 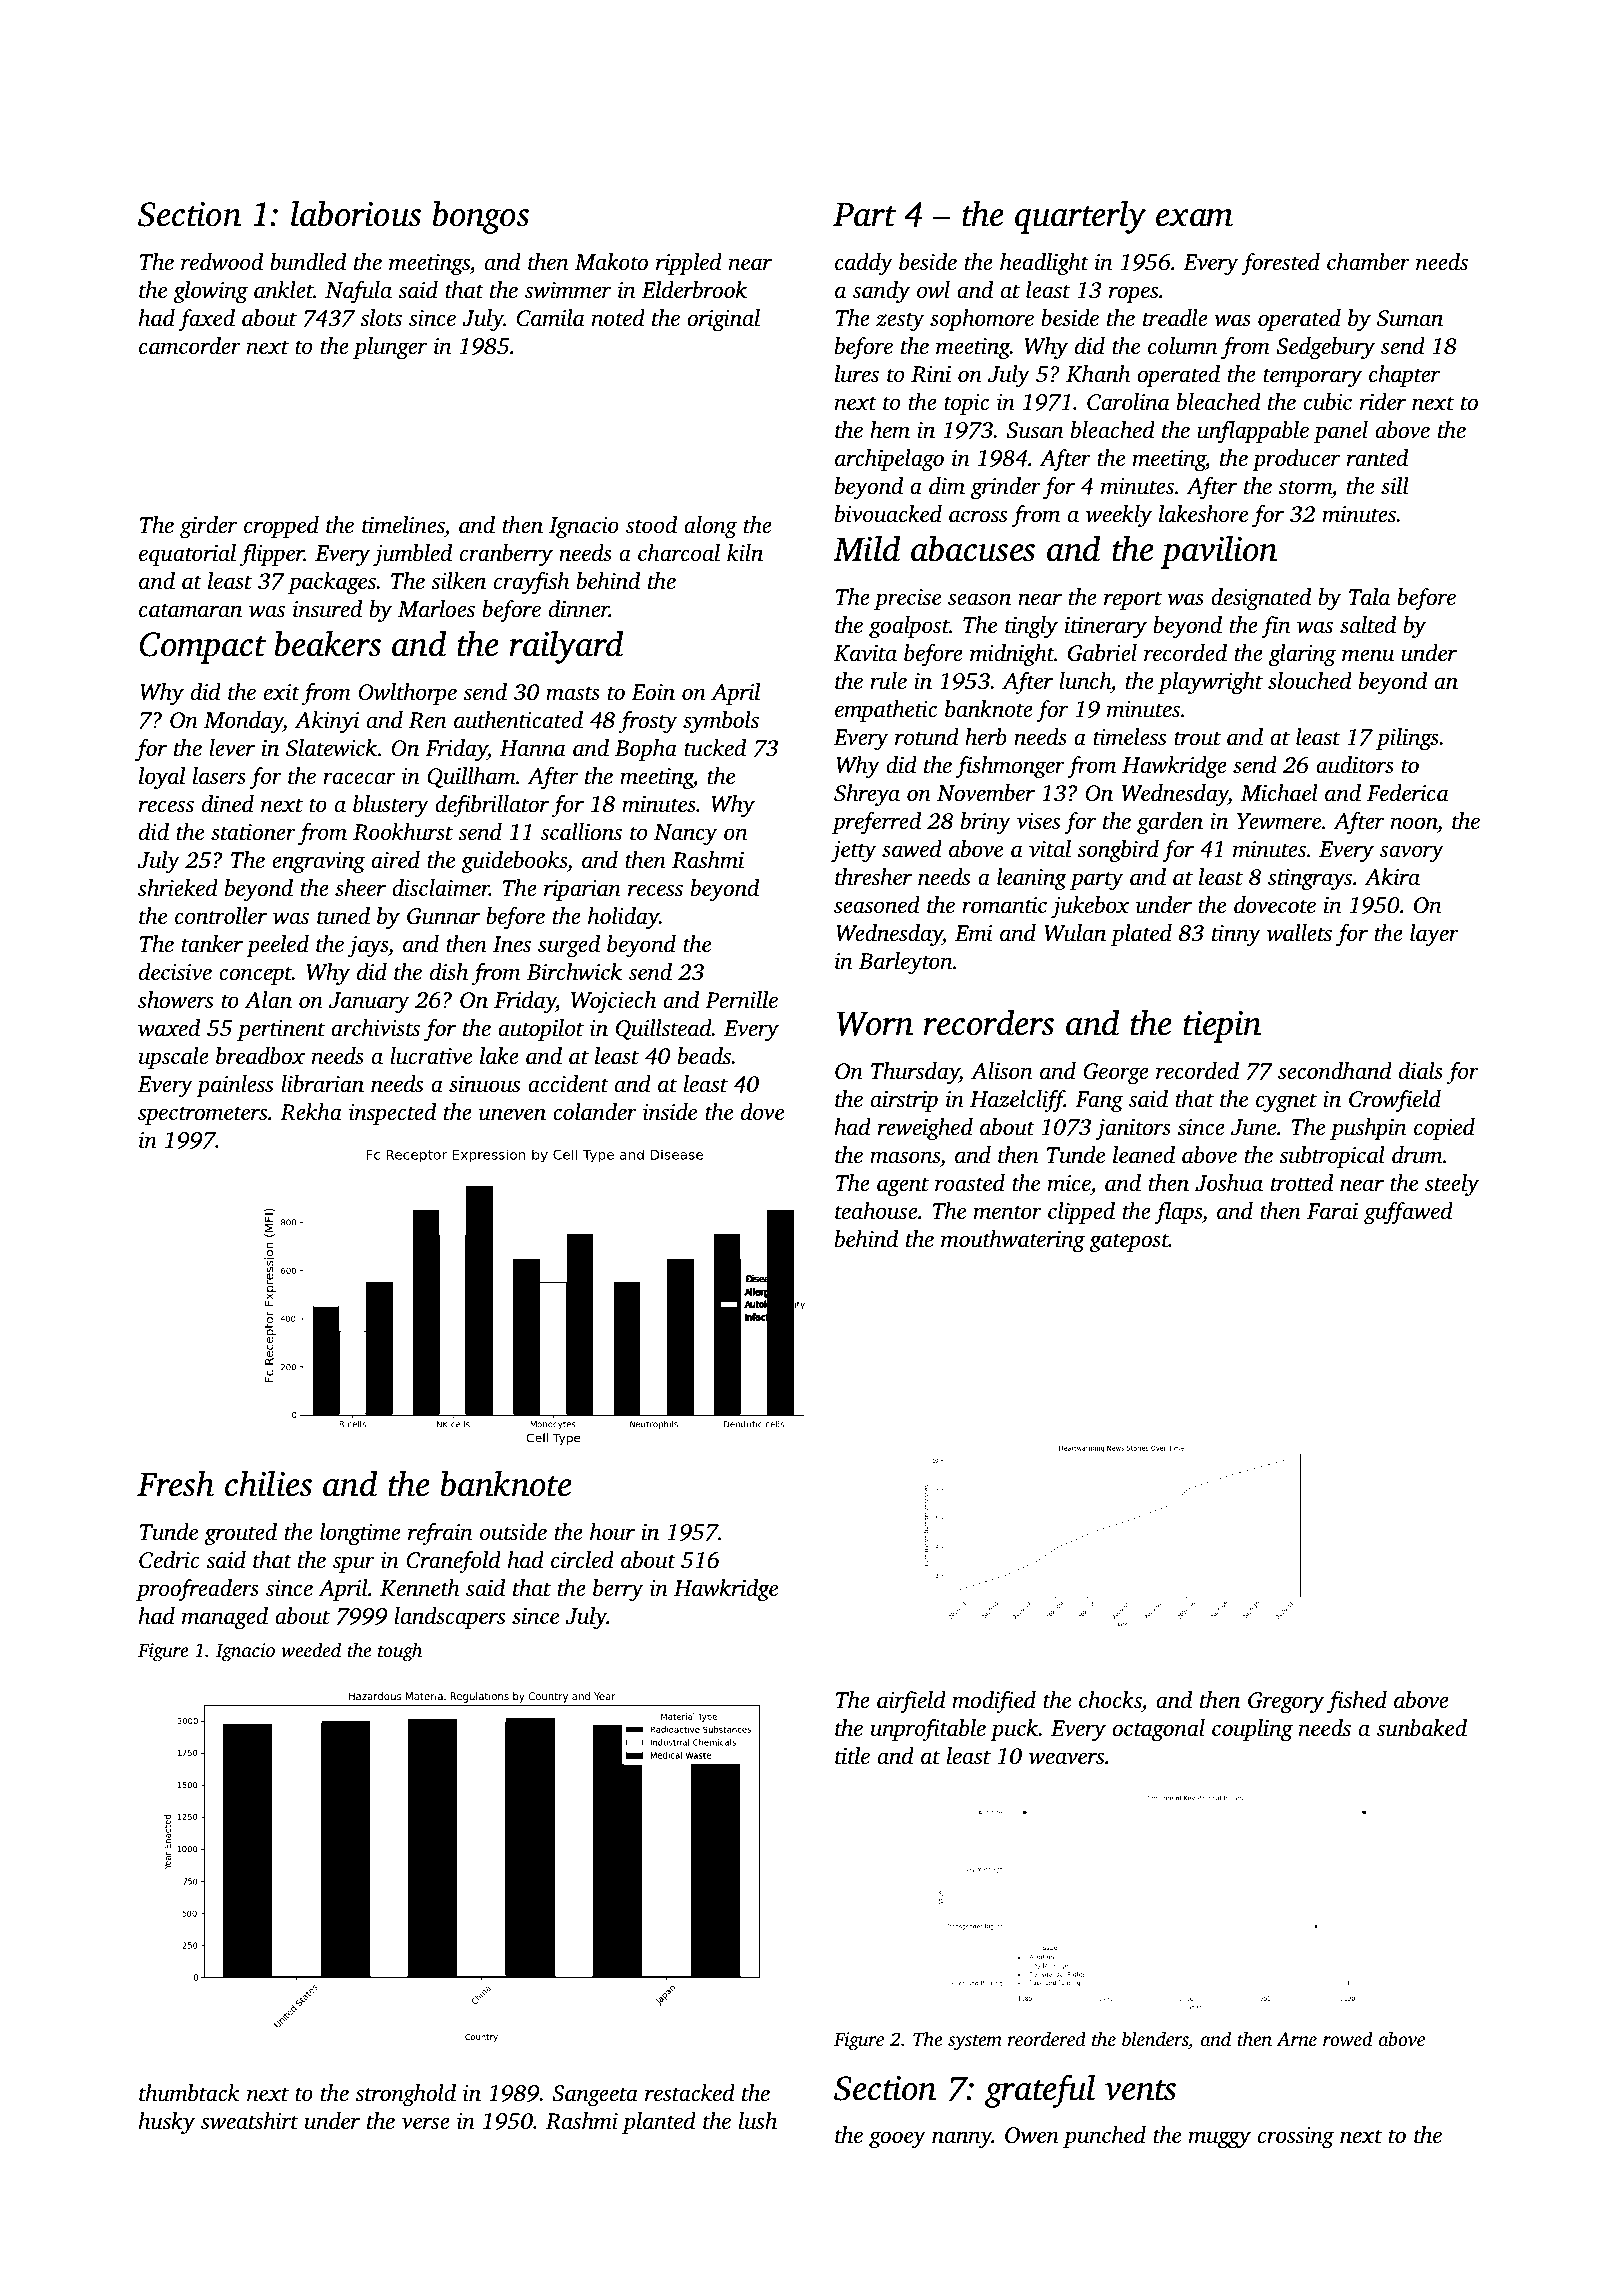 What do you see at coordinates (1417, 1155) in the screenshot?
I see `drum` at bounding box center [1417, 1155].
